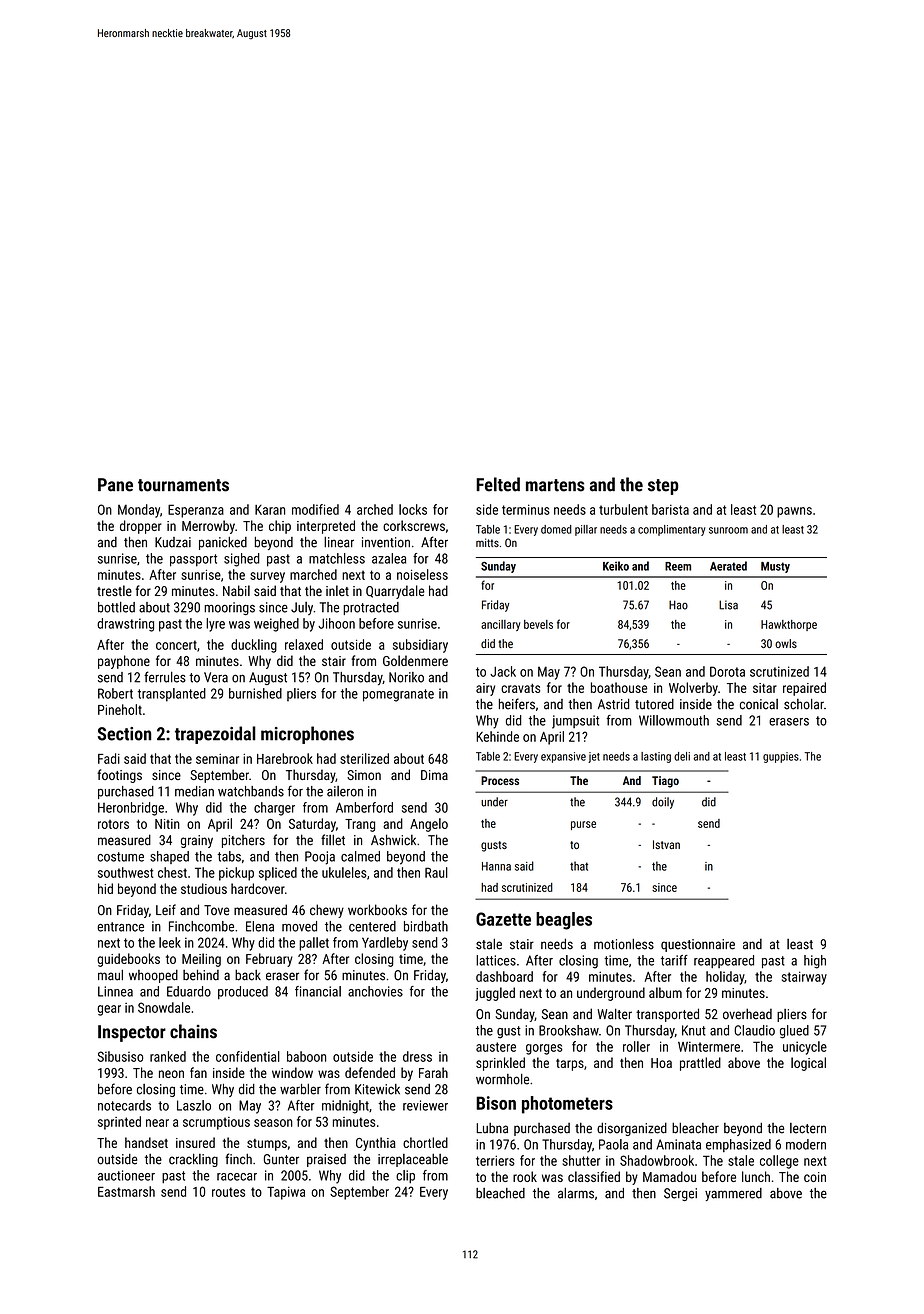 Image resolution: width=924 pixels, height=1314 pixels. Describe the element at coordinates (666, 844) in the screenshot. I see `Istvan` at that location.
